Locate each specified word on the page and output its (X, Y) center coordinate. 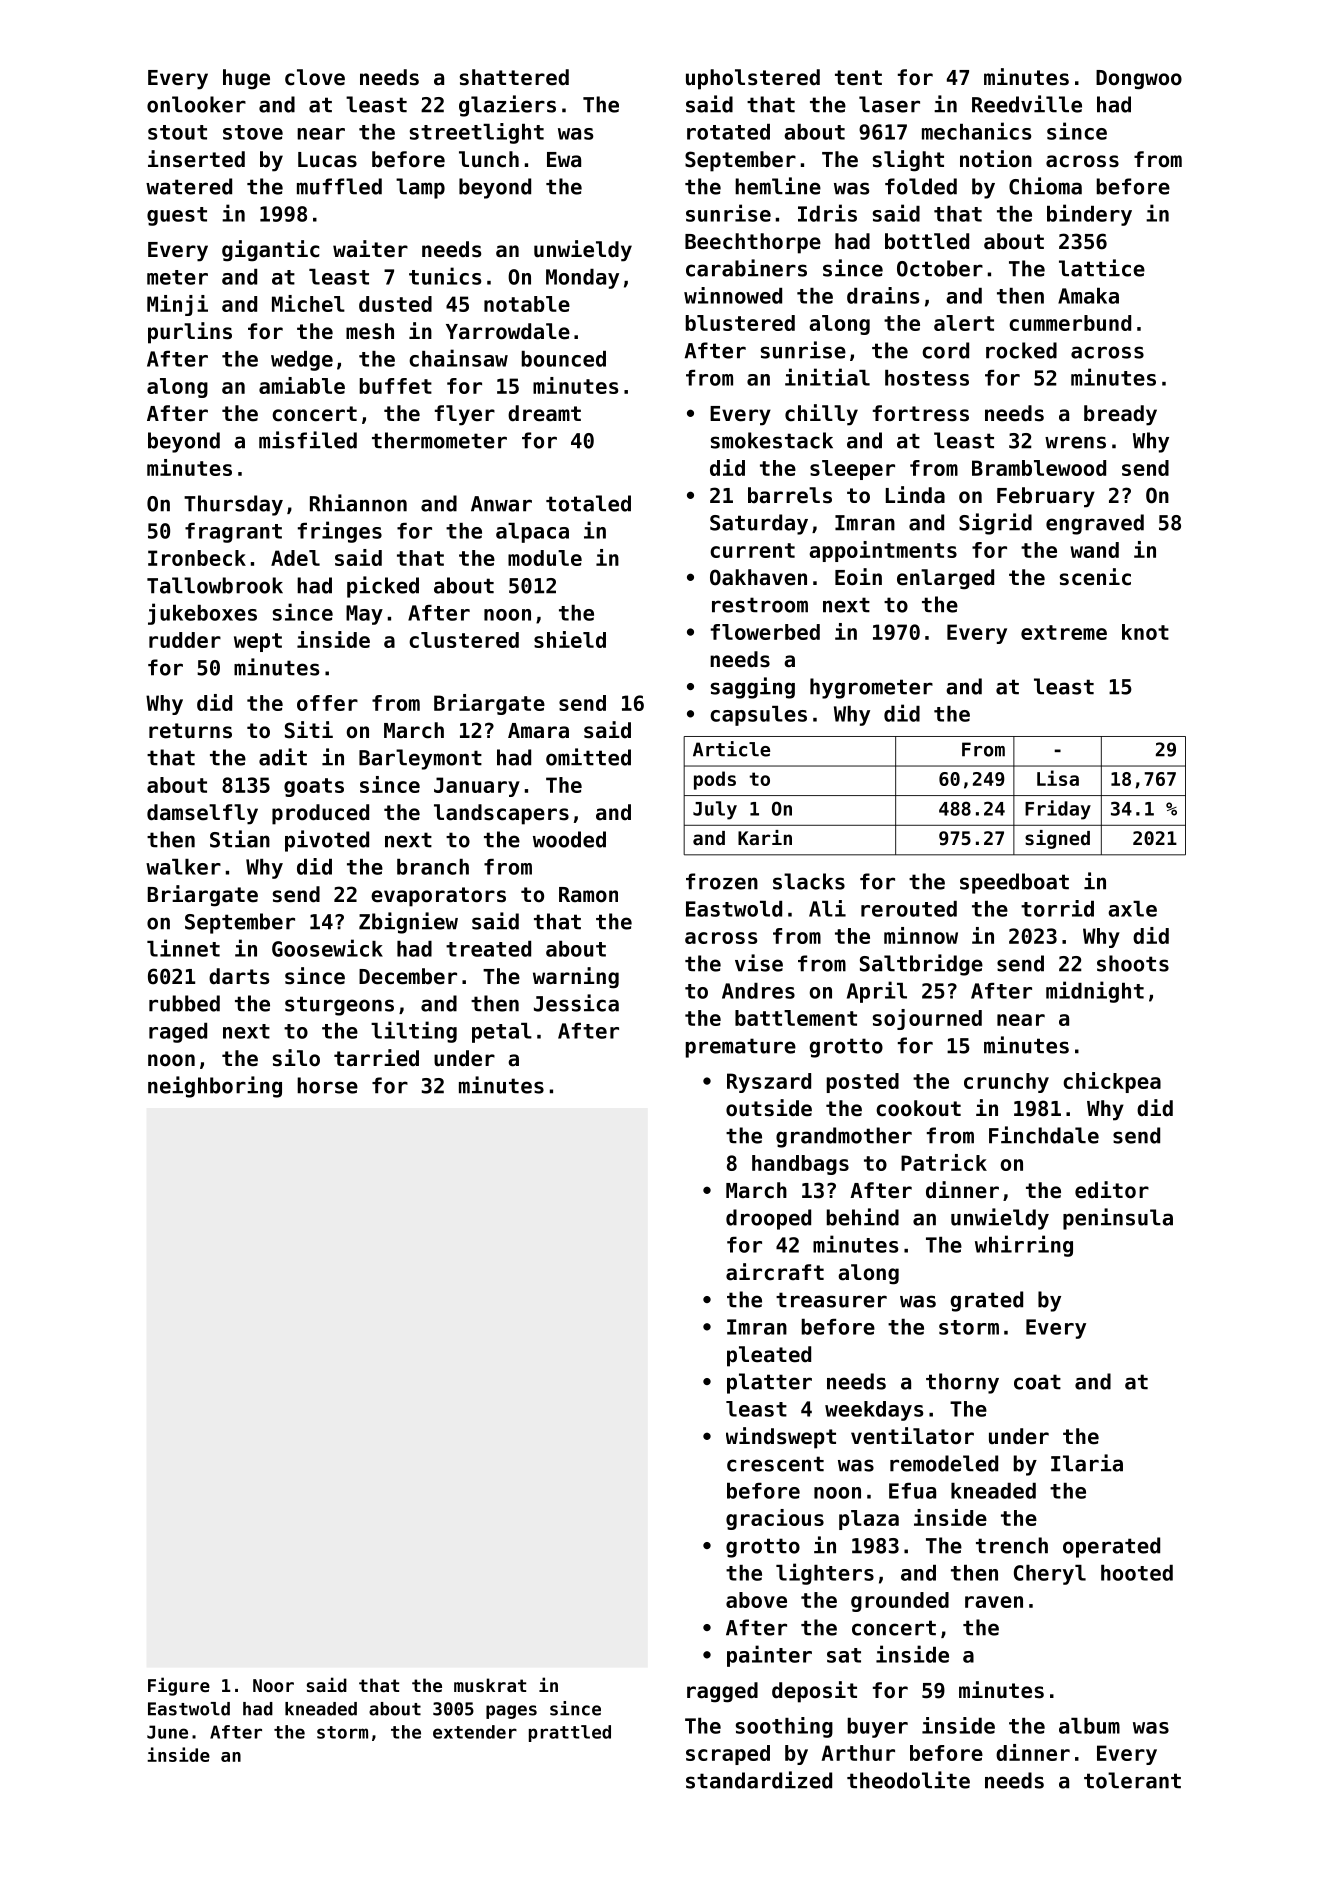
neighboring (215, 1087)
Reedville (1027, 104)
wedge (302, 361)
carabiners (746, 268)
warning (576, 978)
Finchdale (1044, 1135)
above (756, 1600)
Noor (273, 1685)
